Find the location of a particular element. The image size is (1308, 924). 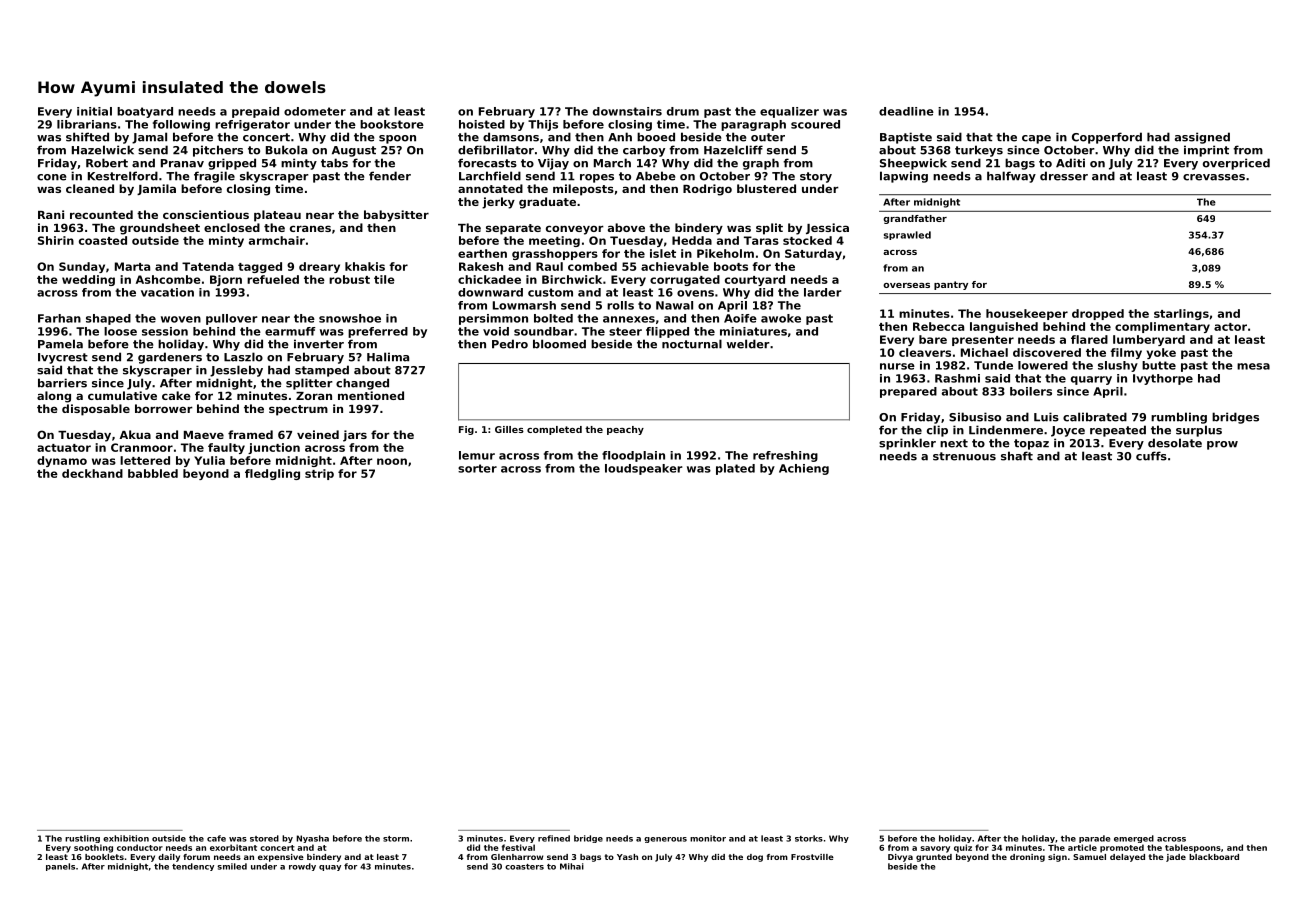

nocturnal is located at coordinates (692, 344).
